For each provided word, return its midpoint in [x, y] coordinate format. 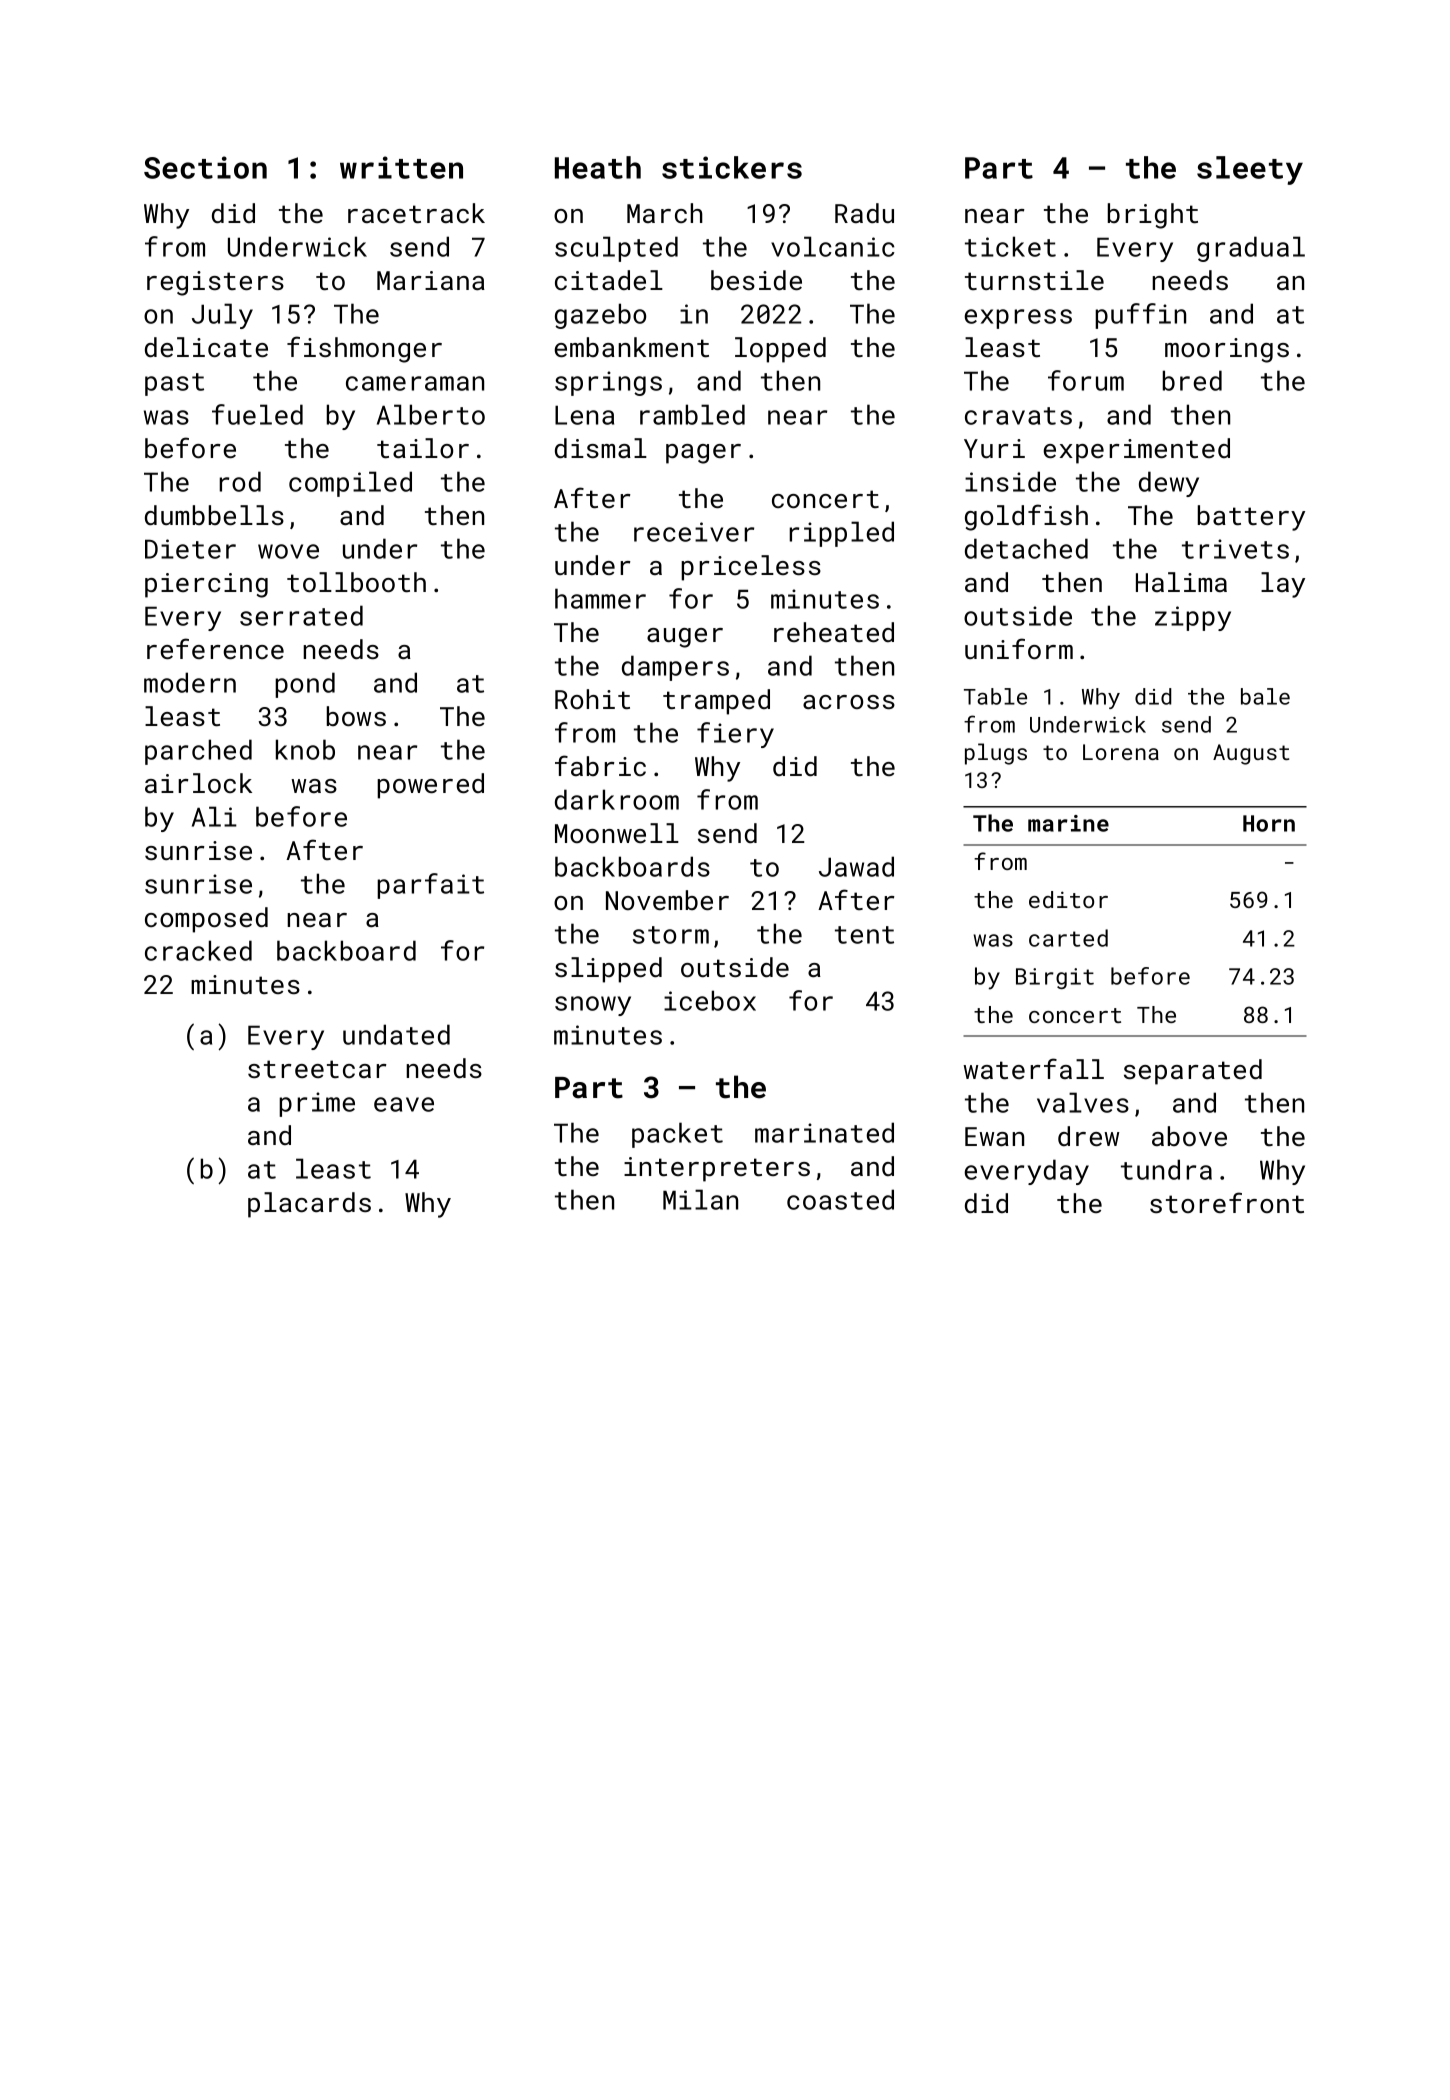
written [401, 167]
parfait [430, 886]
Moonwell [617, 833]
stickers [732, 167]
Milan [700, 1199]
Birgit [1055, 978]
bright [1153, 216]
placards [309, 1205]
